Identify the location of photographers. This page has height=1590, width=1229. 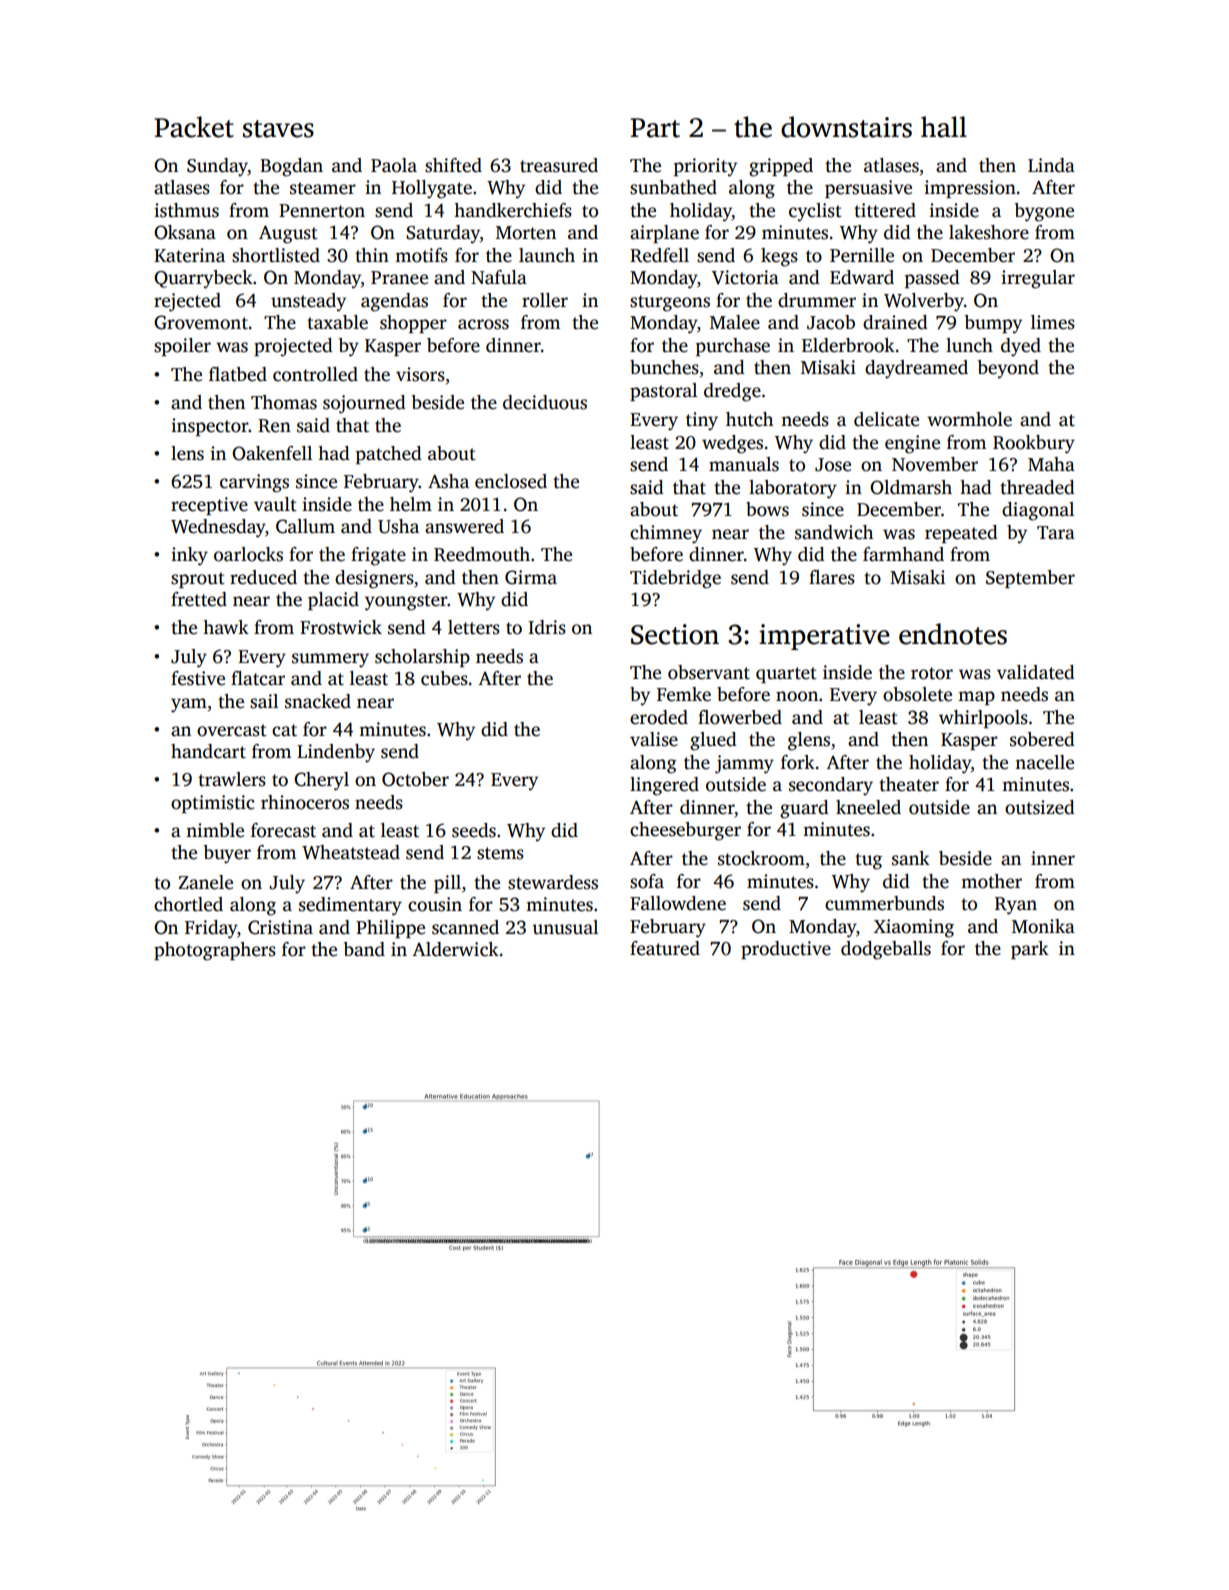
(215, 951).
